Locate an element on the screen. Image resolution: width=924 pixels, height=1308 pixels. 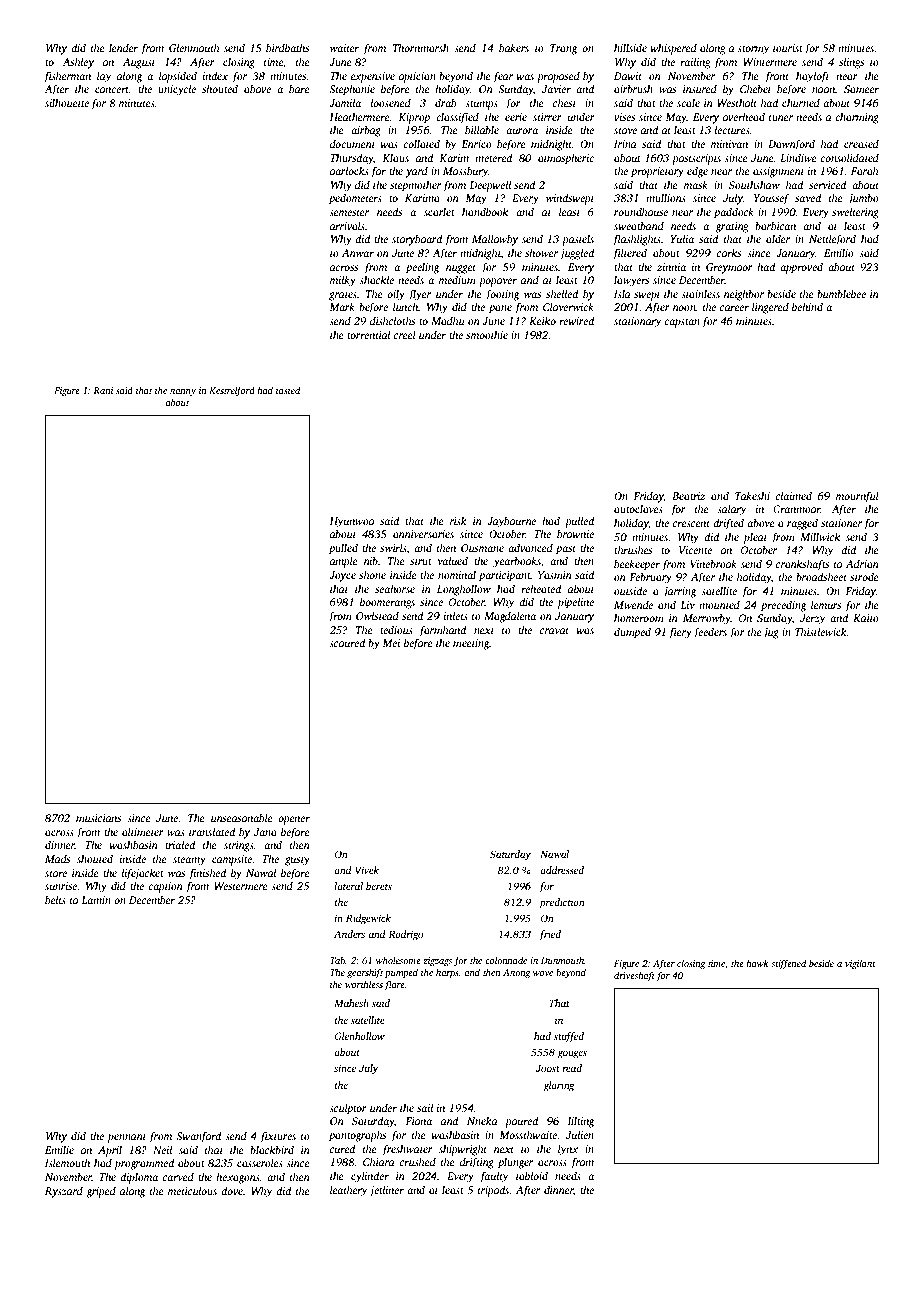
Mei is located at coordinates (391, 643).
